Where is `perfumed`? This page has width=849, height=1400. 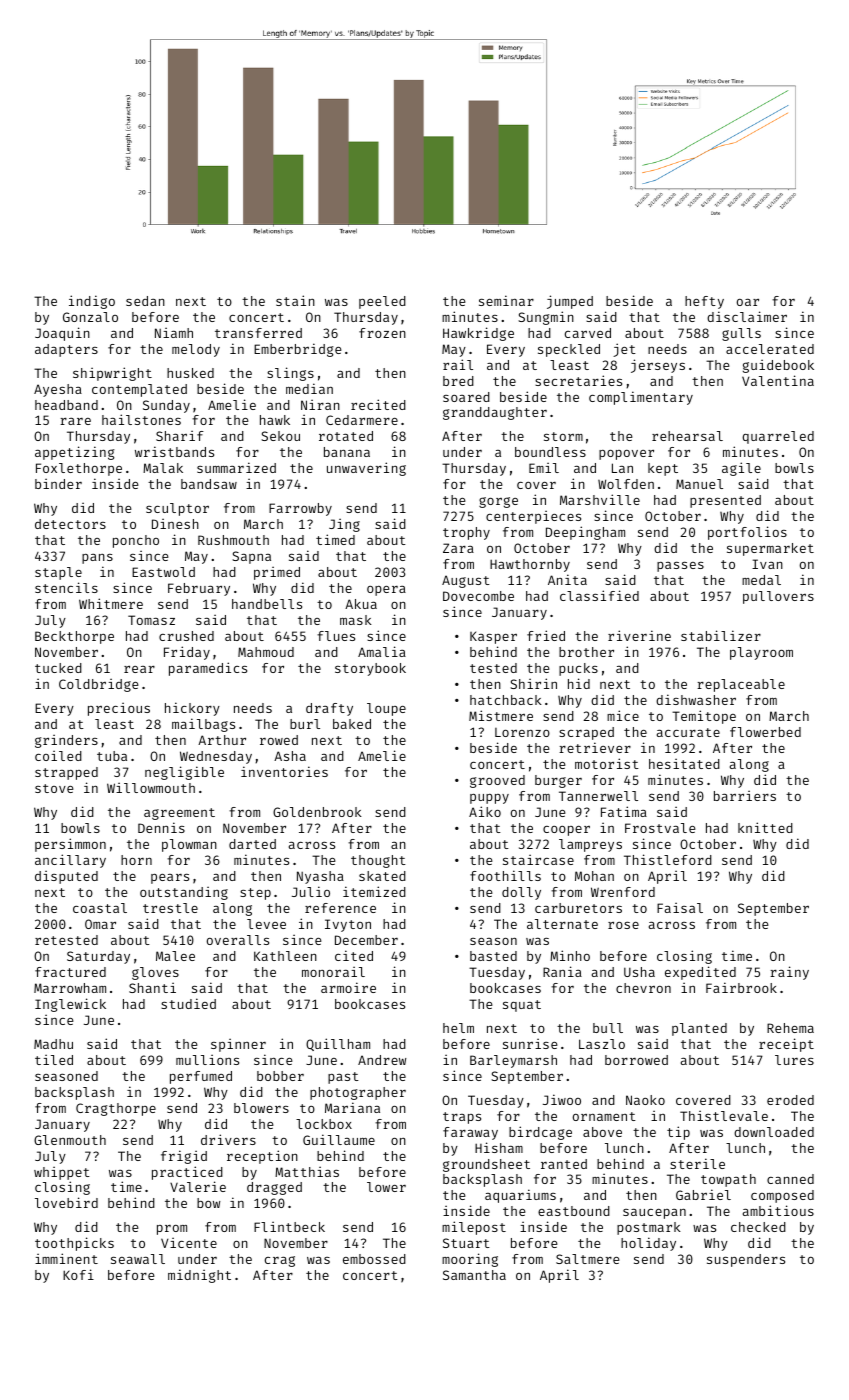
perfumed is located at coordinates (201, 1077).
